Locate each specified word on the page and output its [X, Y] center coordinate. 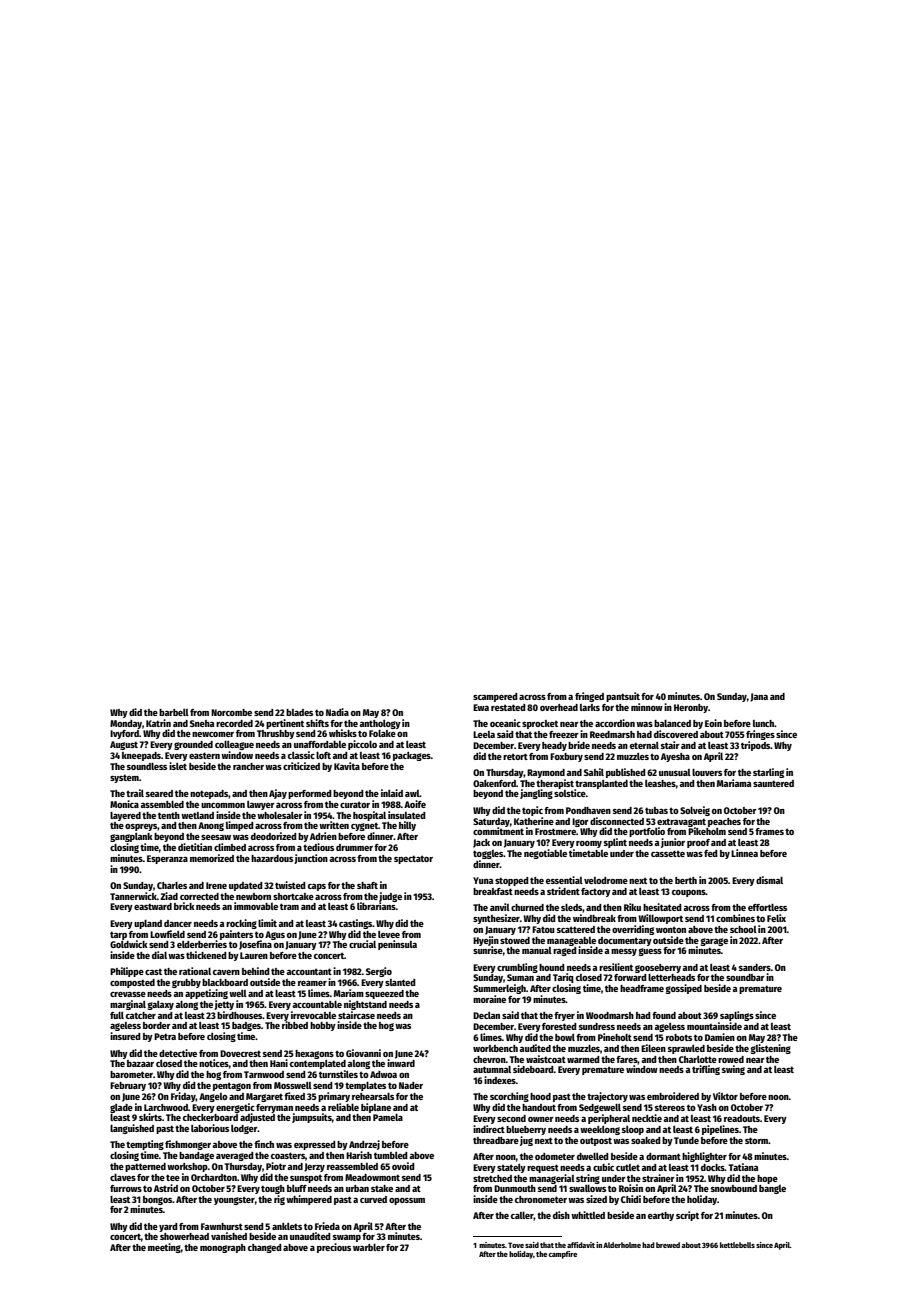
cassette [668, 853]
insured [125, 1036]
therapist [555, 784]
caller [522, 1216]
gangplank [131, 837]
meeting [164, 1248]
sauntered [773, 783]
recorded [234, 723]
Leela [484, 734]
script [687, 1216]
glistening [771, 1049]
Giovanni [363, 1053]
